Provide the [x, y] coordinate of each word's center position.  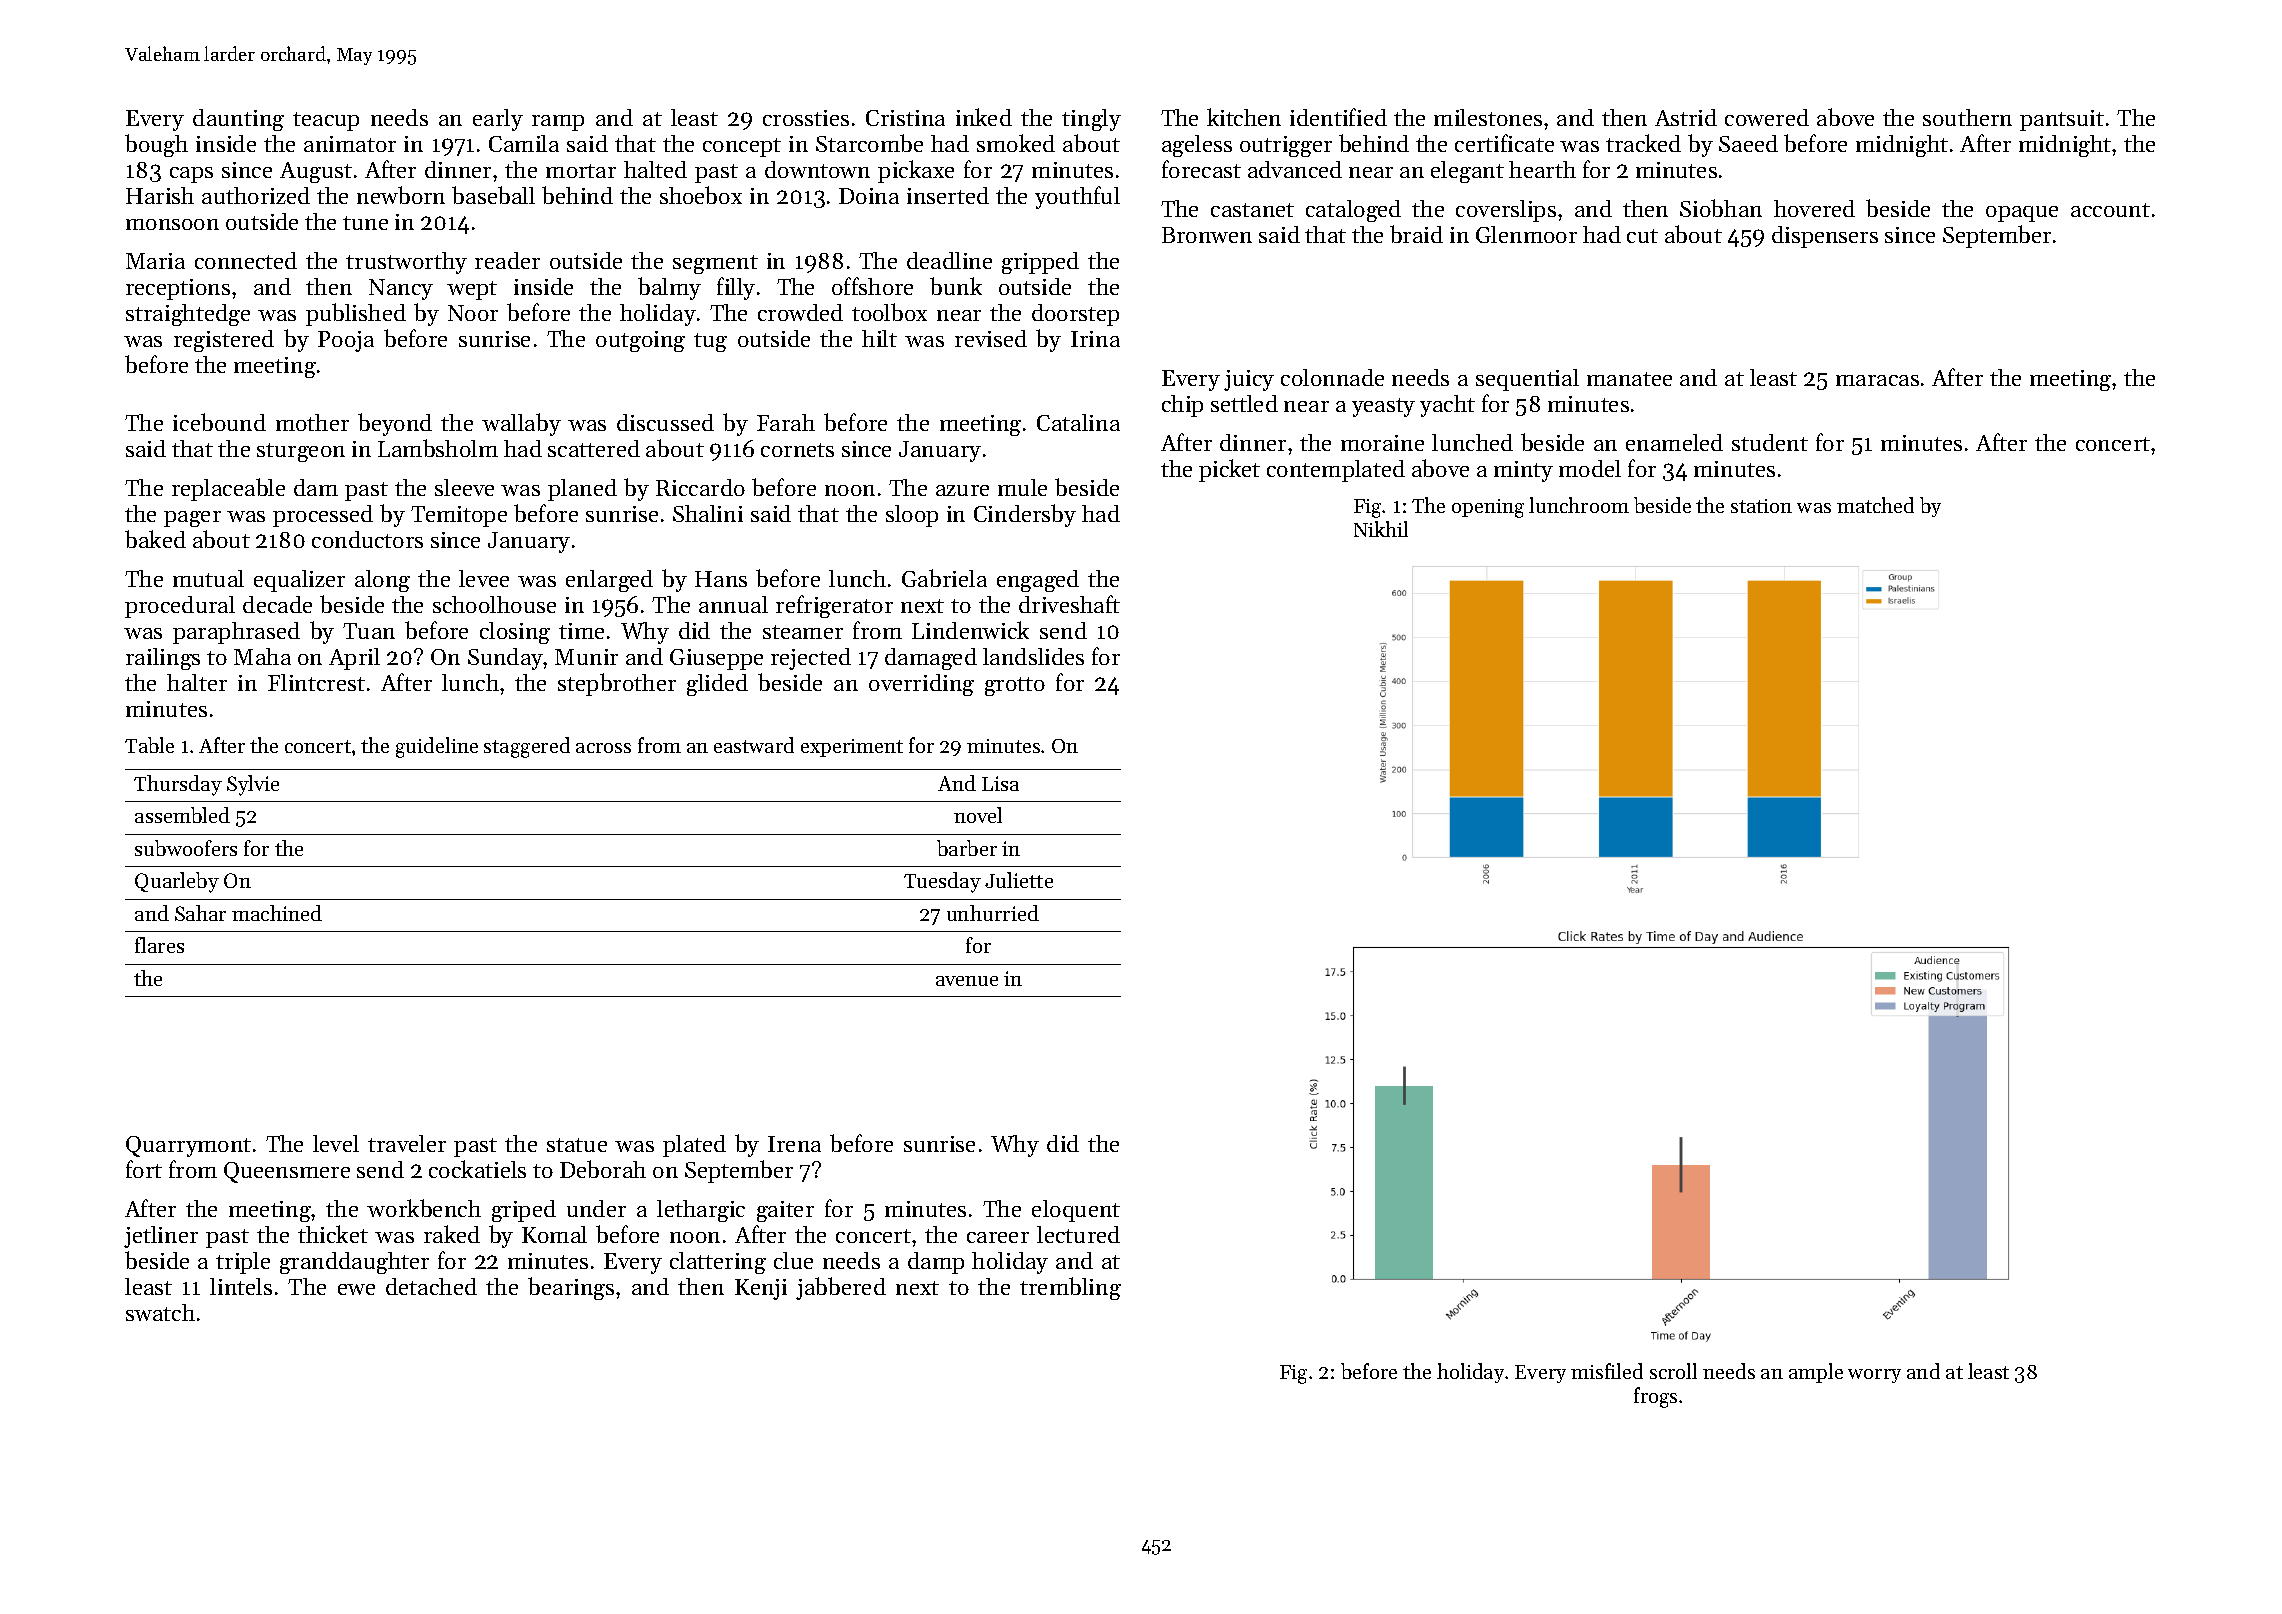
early [498, 120]
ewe [356, 1289]
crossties [806, 118]
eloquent [1076, 1211]
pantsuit [2062, 120]
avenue [967, 981]
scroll [1673, 1371]
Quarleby [177, 882]
